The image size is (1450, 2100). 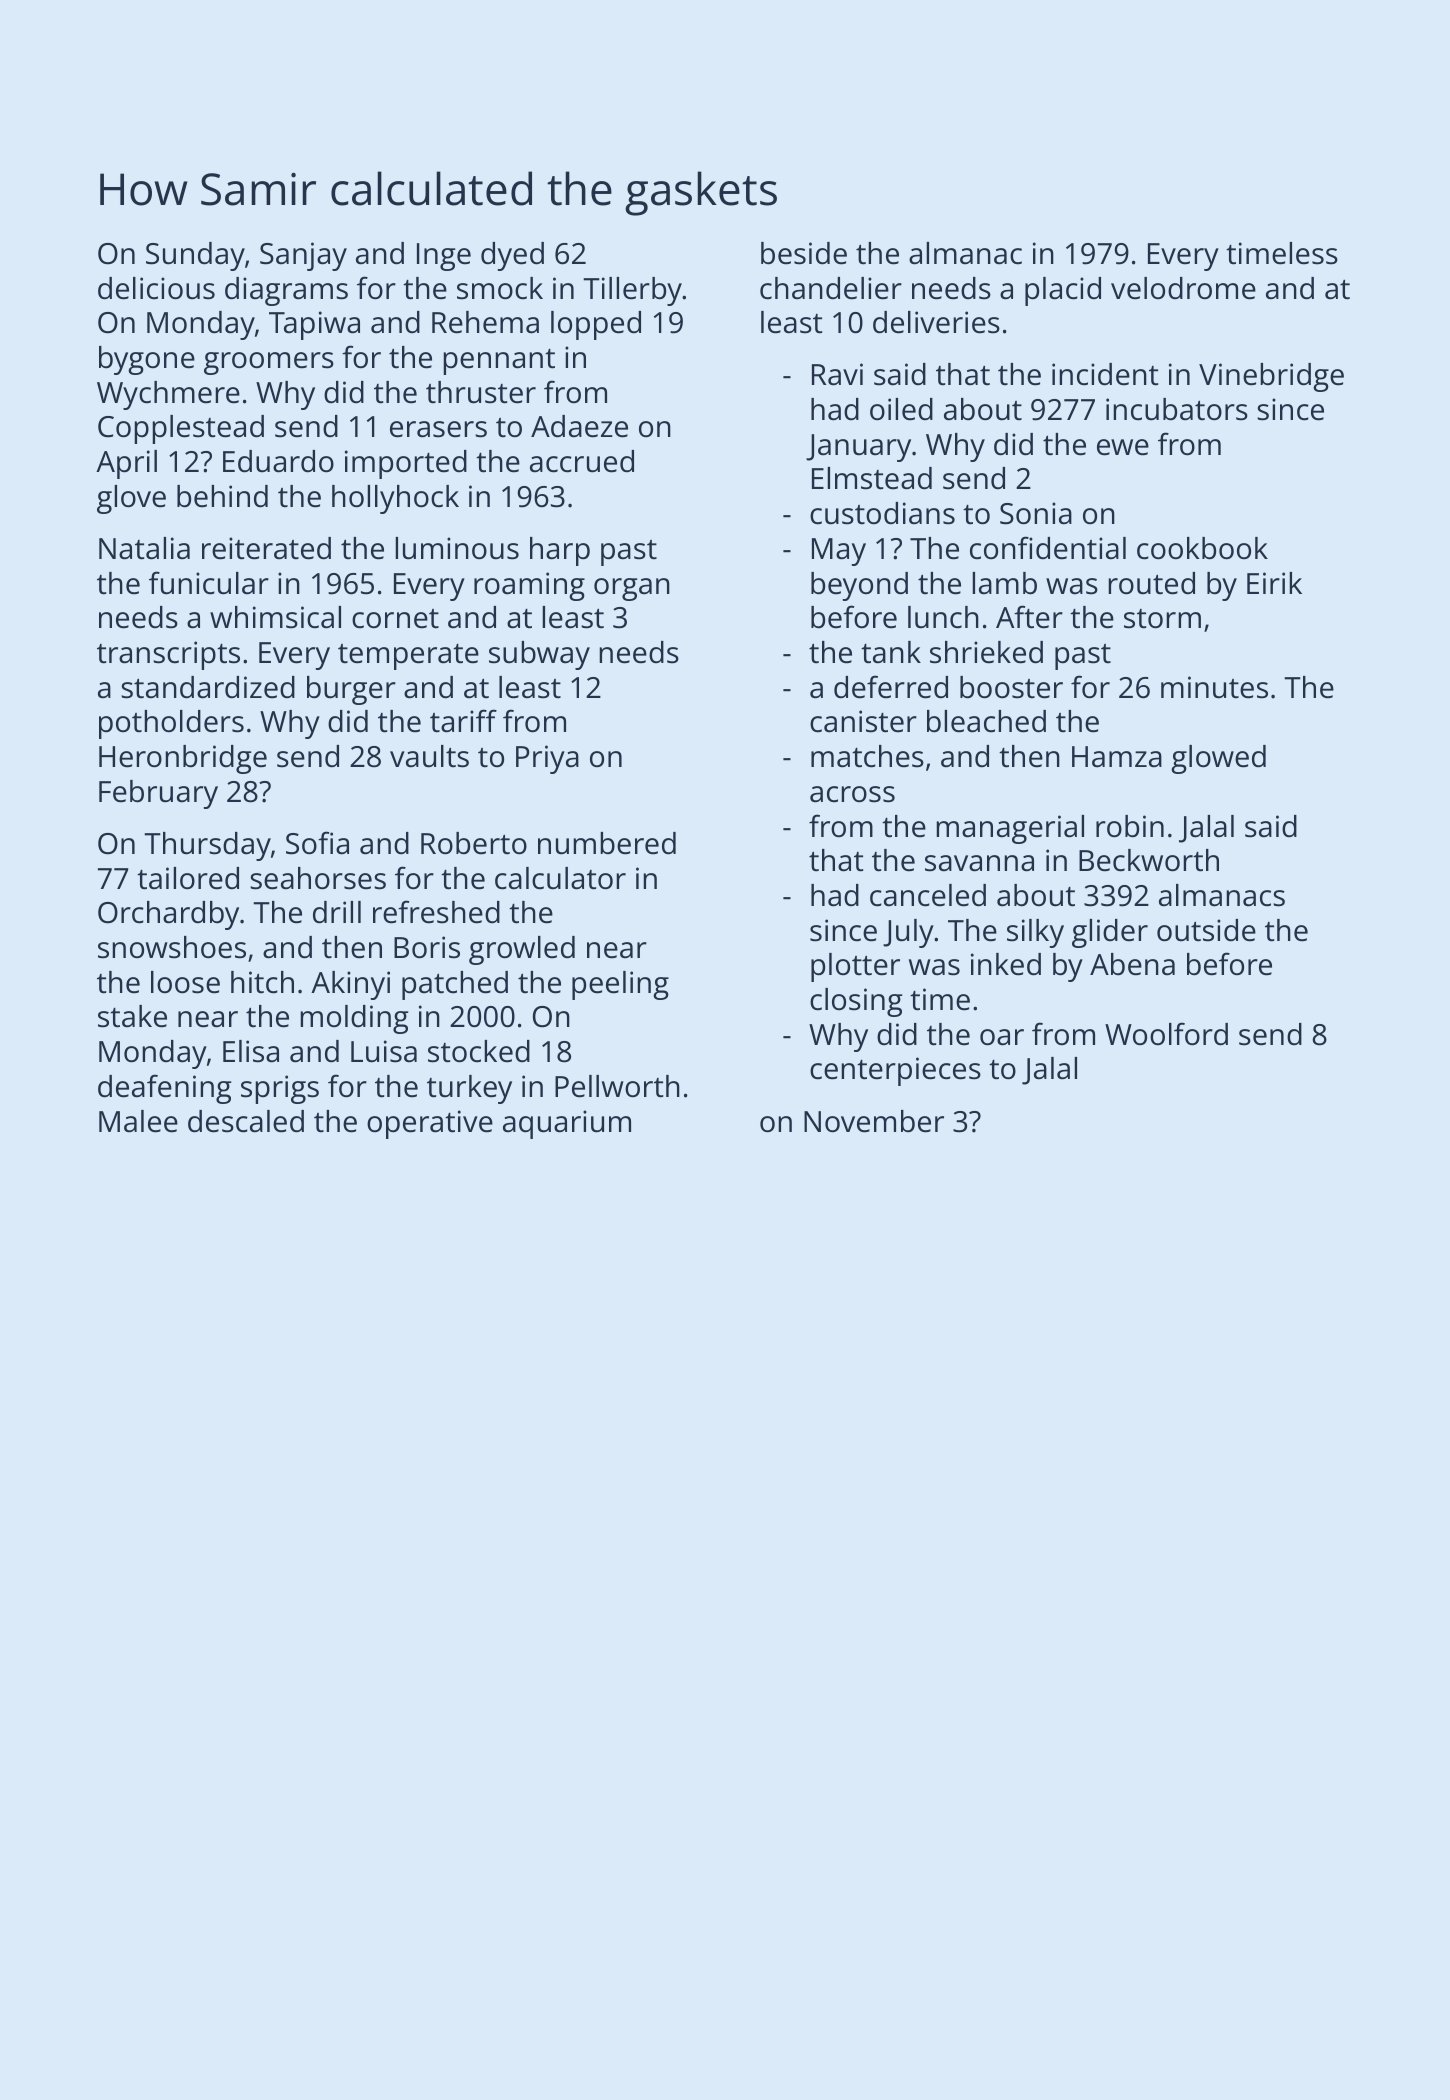 What do you see at coordinates (1123, 447) in the page?
I see `ewe` at bounding box center [1123, 447].
